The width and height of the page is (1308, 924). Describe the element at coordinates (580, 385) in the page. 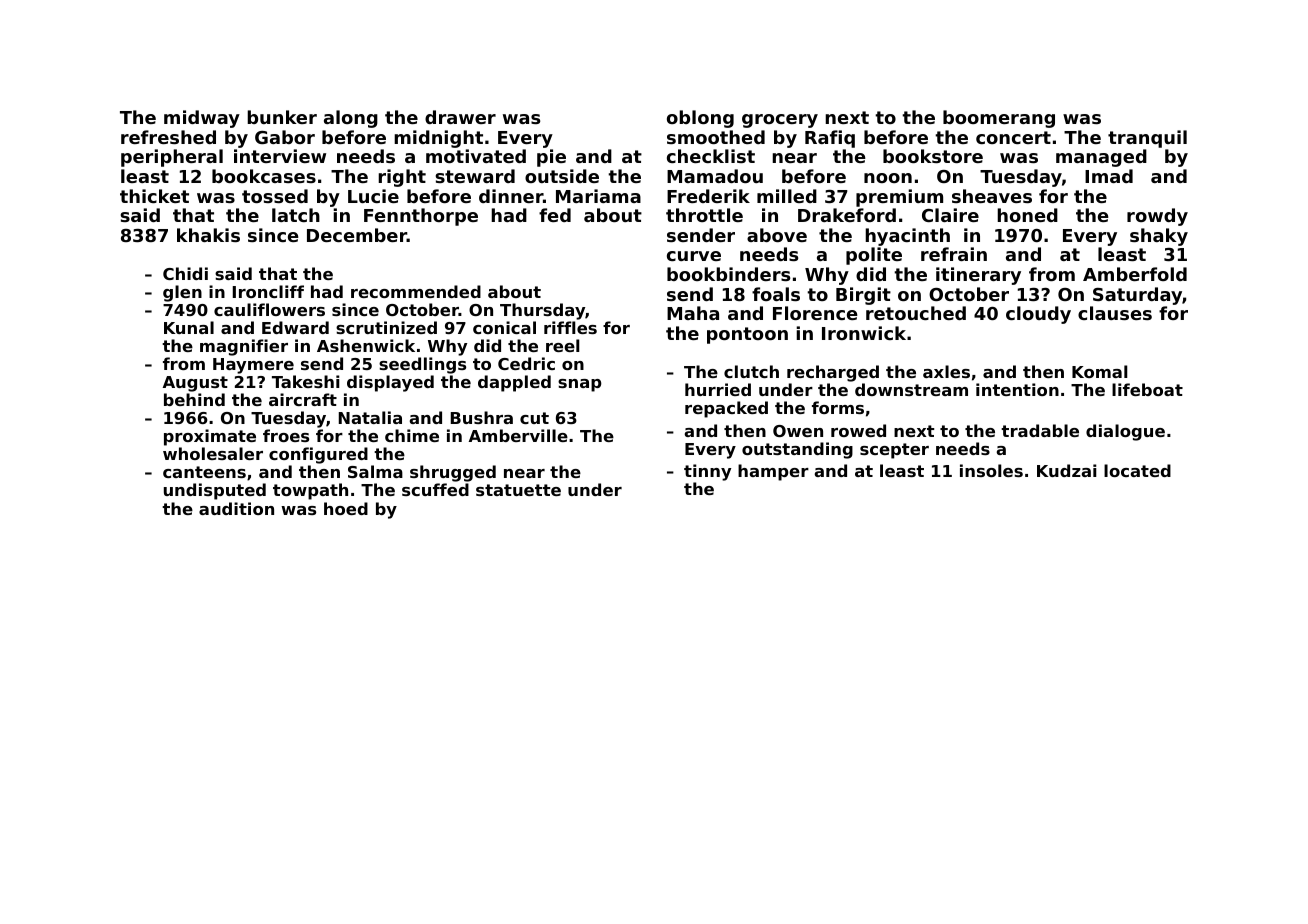

I see `snap` at that location.
